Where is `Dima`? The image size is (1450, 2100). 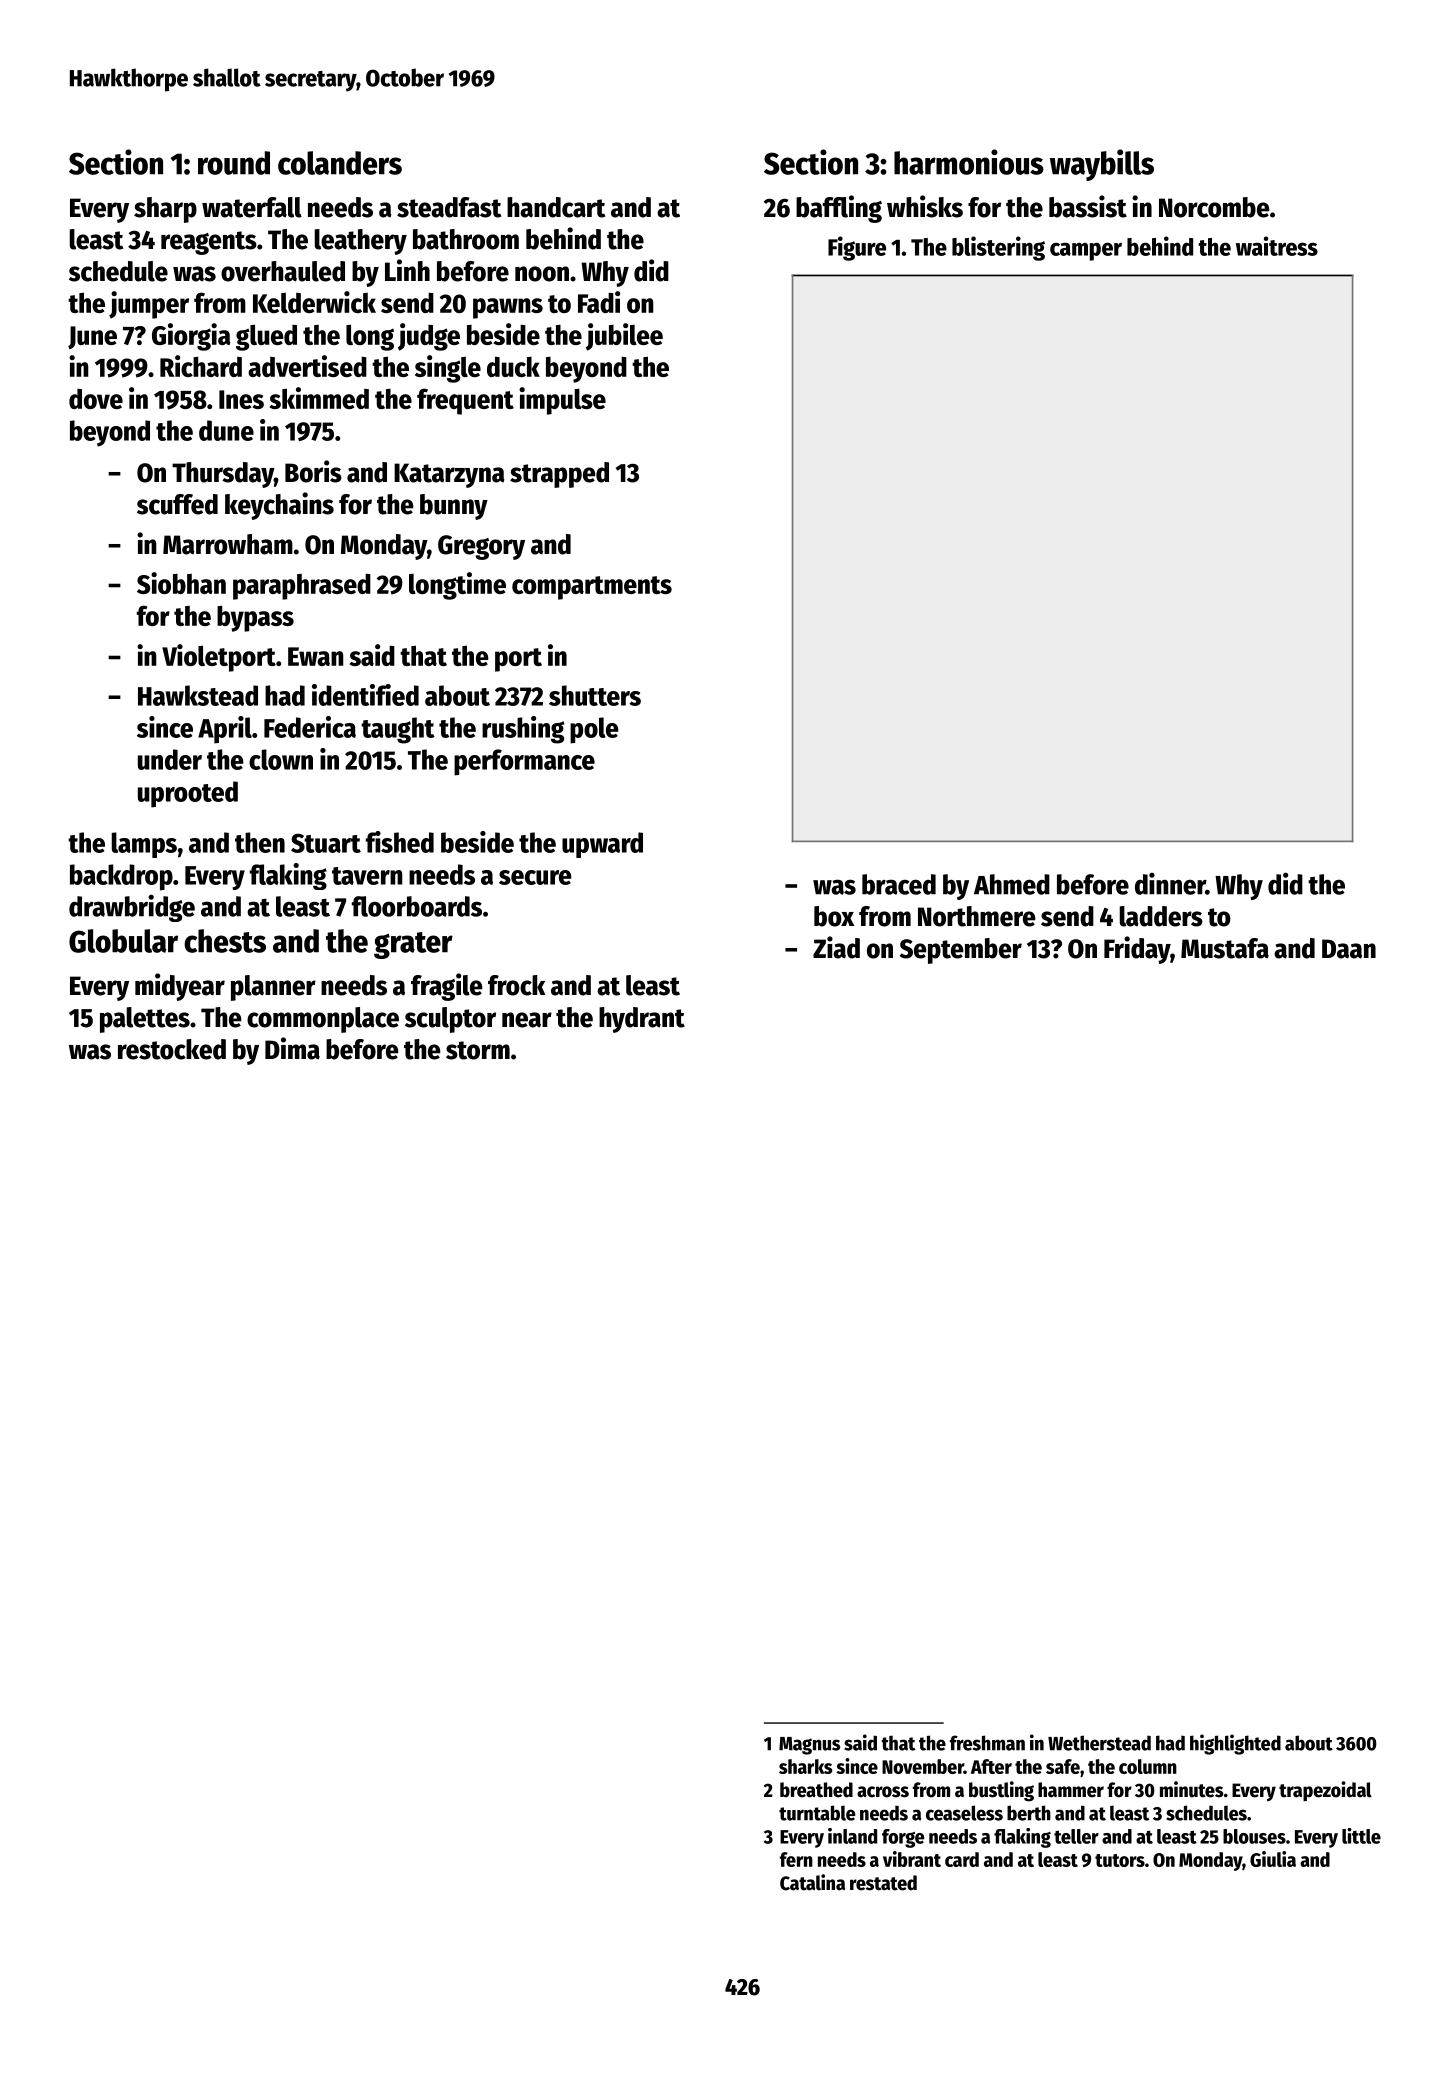 Dima is located at coordinates (292, 1048).
